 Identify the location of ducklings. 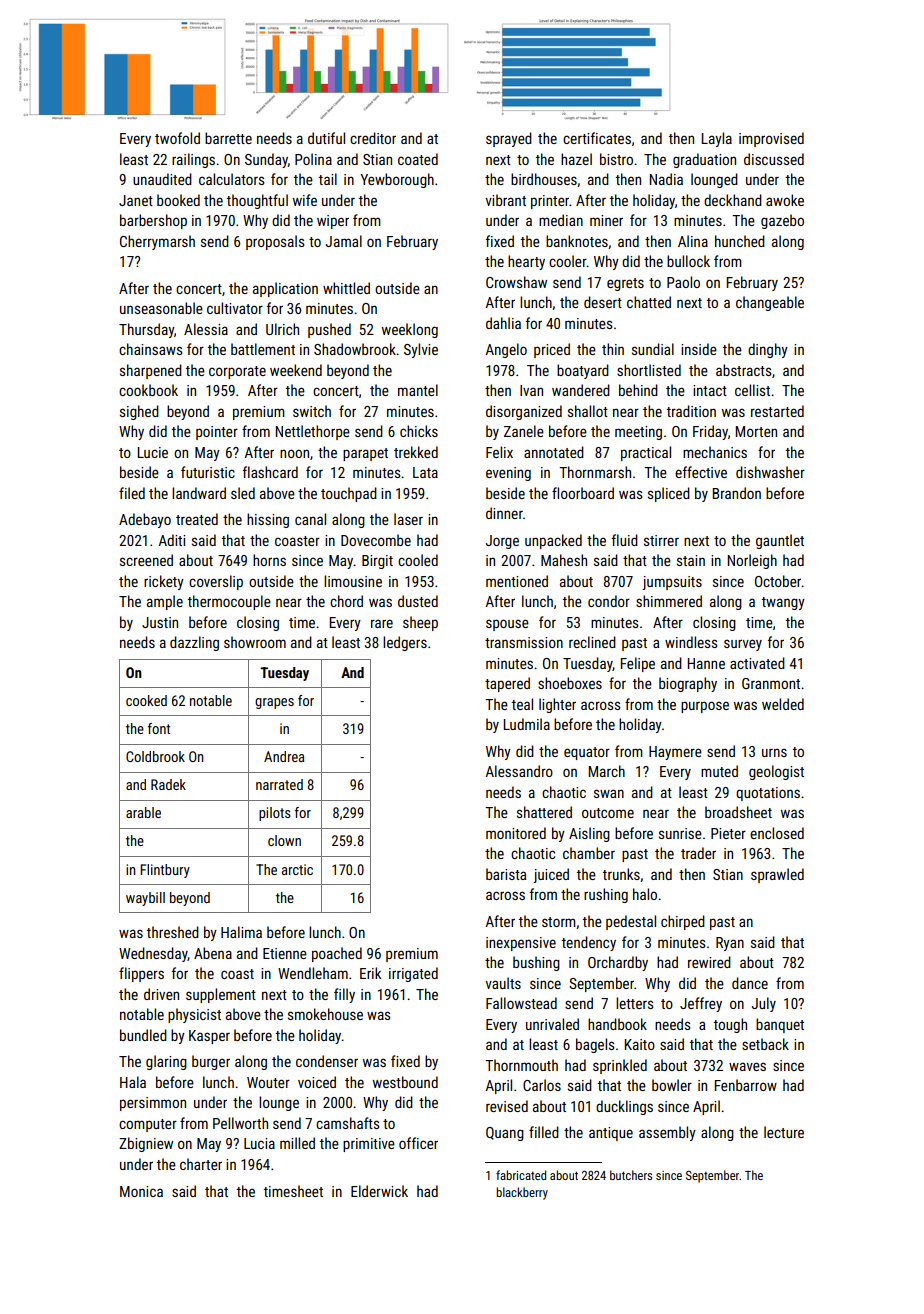
(624, 1107).
